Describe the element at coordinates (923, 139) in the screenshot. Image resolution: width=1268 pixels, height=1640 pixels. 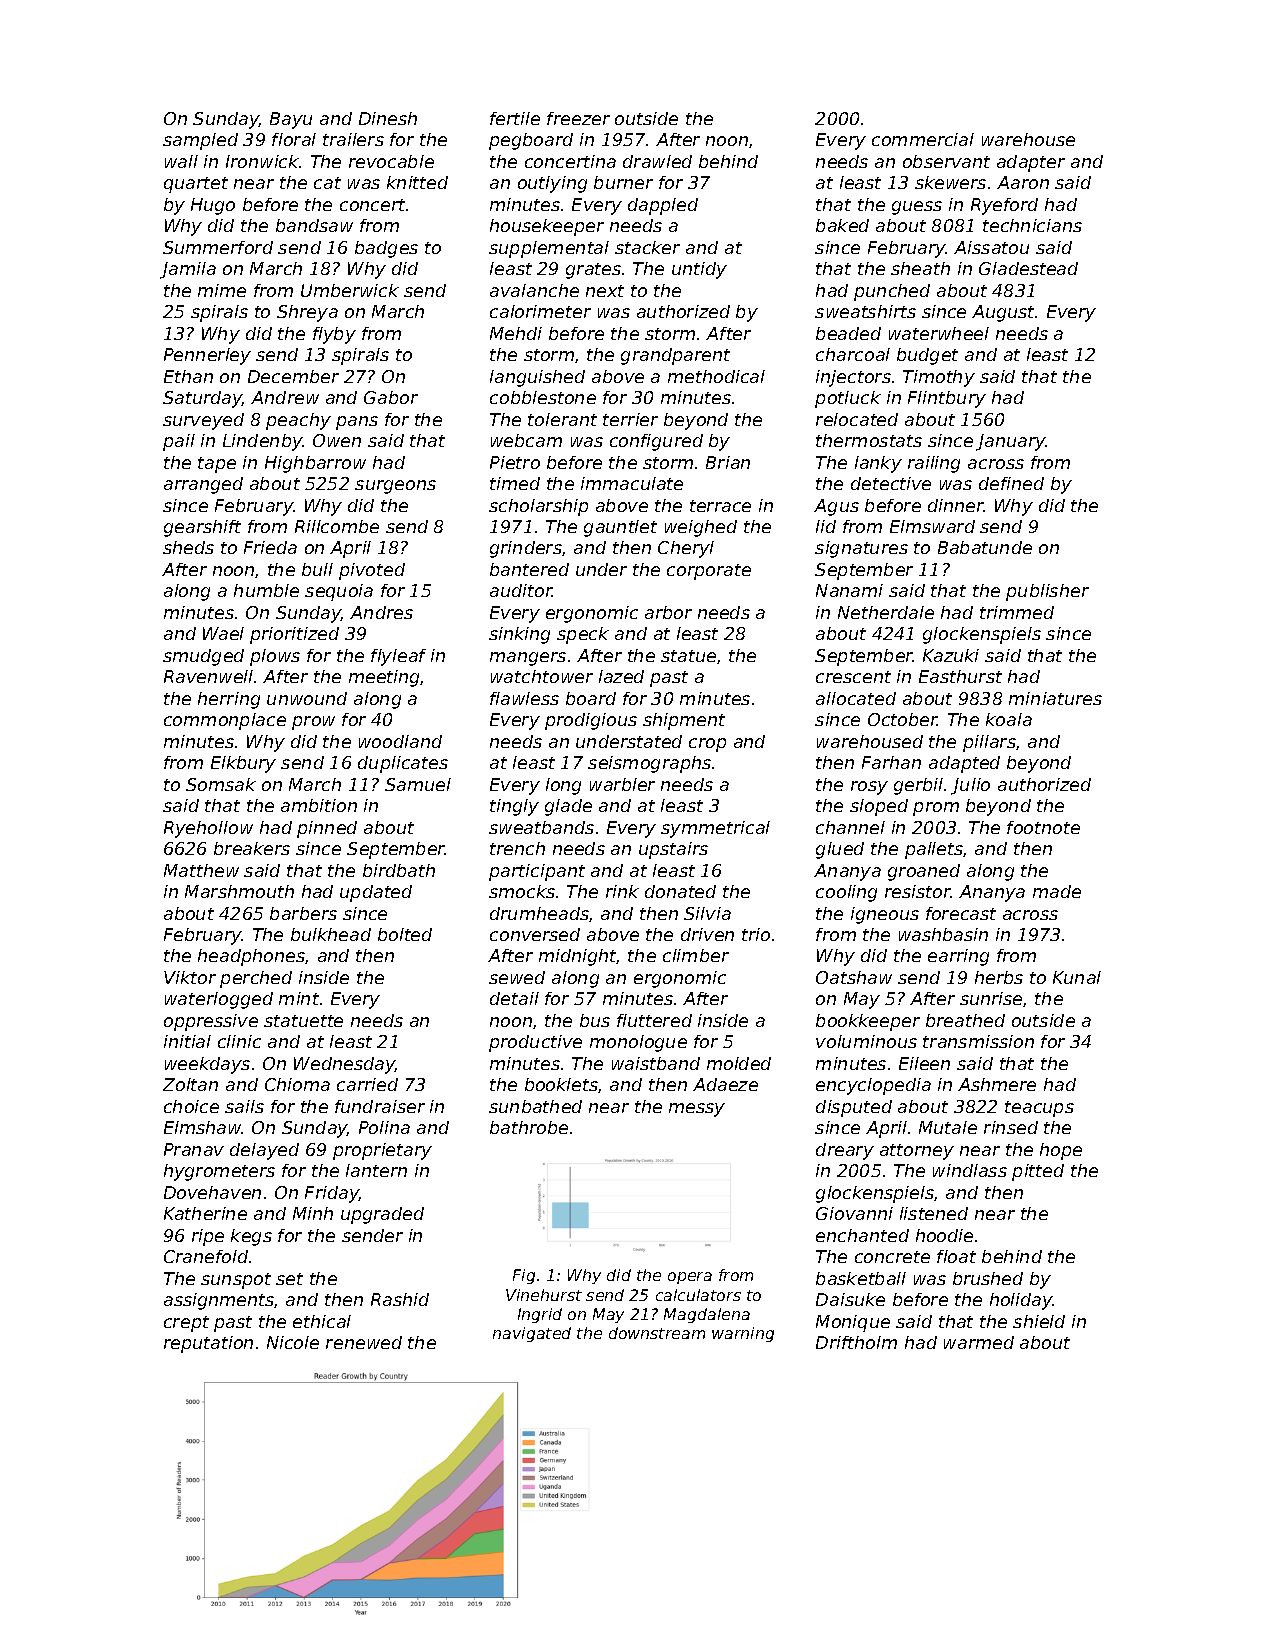
I see `commercial` at that location.
